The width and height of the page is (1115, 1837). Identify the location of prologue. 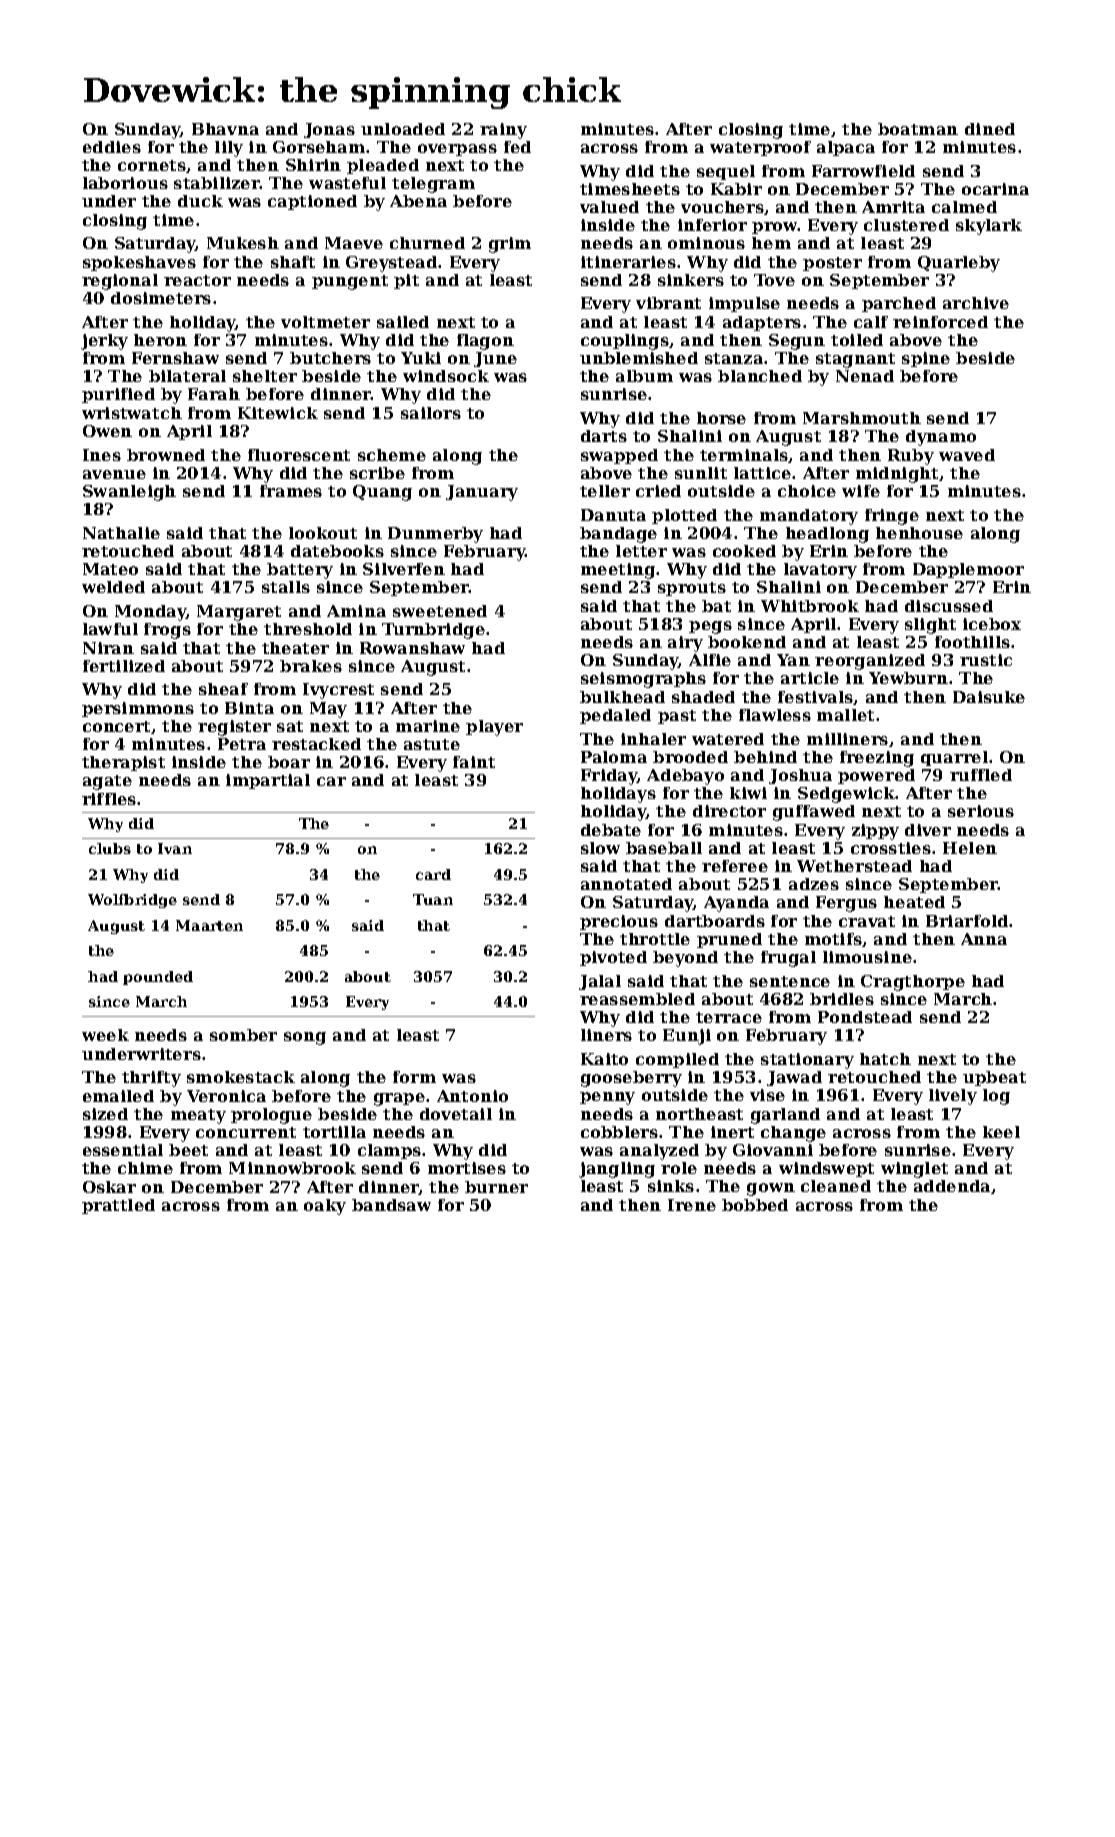
(271, 1116).
